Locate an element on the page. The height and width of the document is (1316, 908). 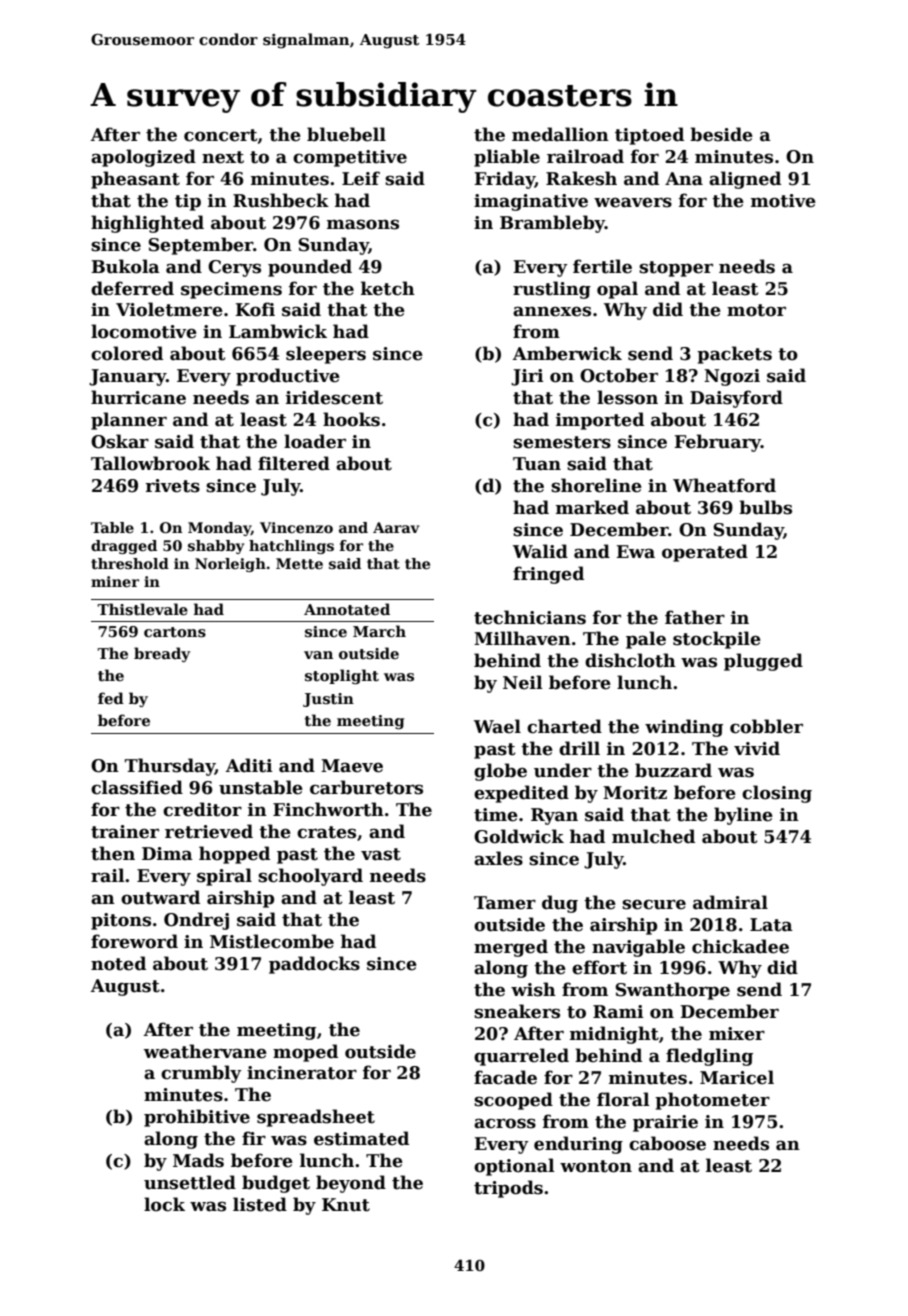
Lambwick is located at coordinates (278, 331).
